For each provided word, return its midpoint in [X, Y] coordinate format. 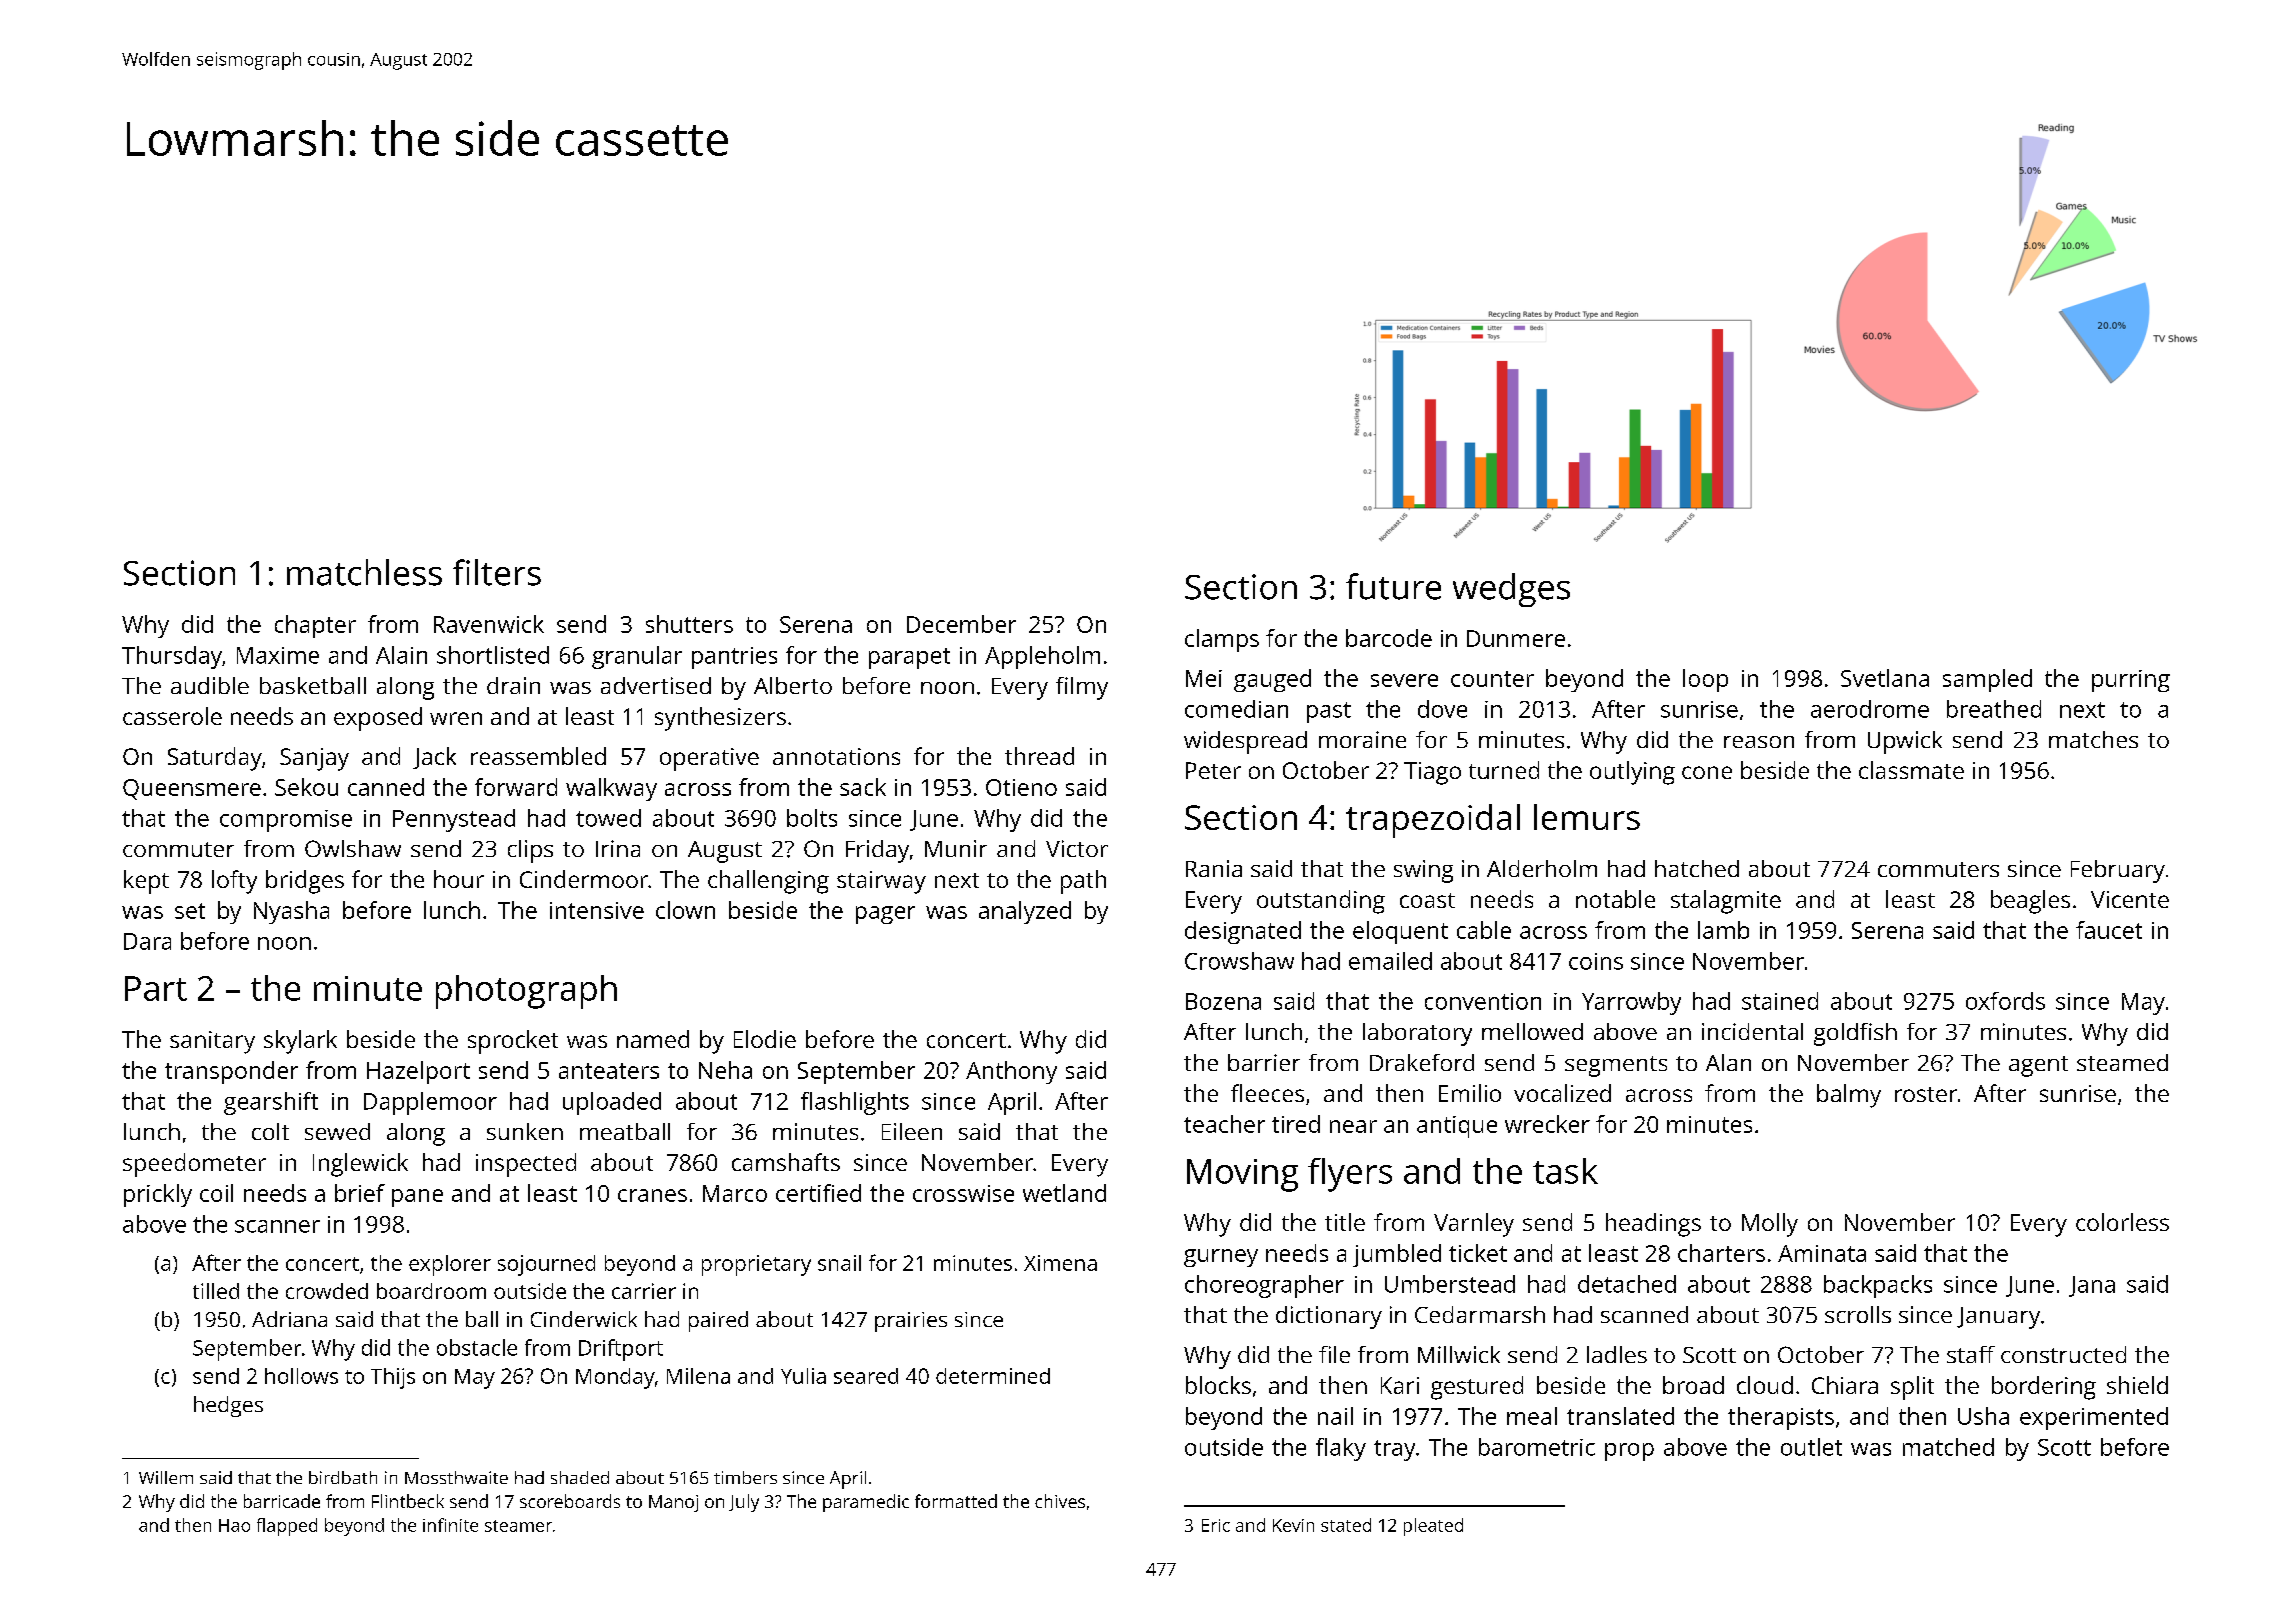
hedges [228, 1406]
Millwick [1459, 1354]
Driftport [621, 1350]
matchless [364, 572]
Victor [1077, 848]
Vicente [2130, 899]
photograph [526, 992]
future [1393, 586]
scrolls [1858, 1314]
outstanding [1321, 902]
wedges [1511, 590]
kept [146, 882]
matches [2093, 739]
